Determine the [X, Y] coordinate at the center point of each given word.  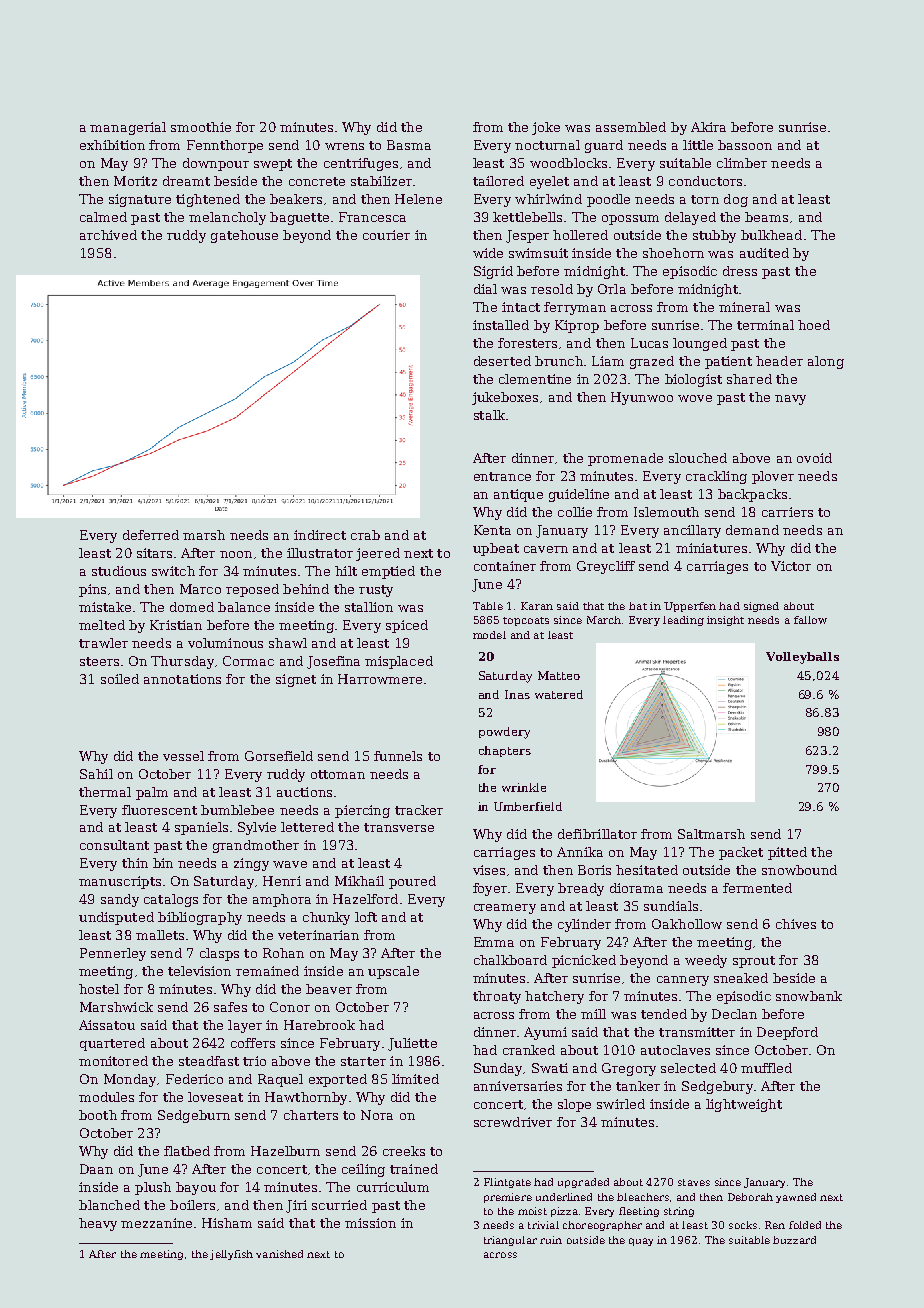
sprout [754, 962]
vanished [279, 1254]
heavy [98, 1224]
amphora [282, 900]
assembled [631, 127]
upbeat [496, 549]
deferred [151, 535]
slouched [698, 458]
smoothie [201, 127]
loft [366, 917]
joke [546, 128]
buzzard [794, 1240]
